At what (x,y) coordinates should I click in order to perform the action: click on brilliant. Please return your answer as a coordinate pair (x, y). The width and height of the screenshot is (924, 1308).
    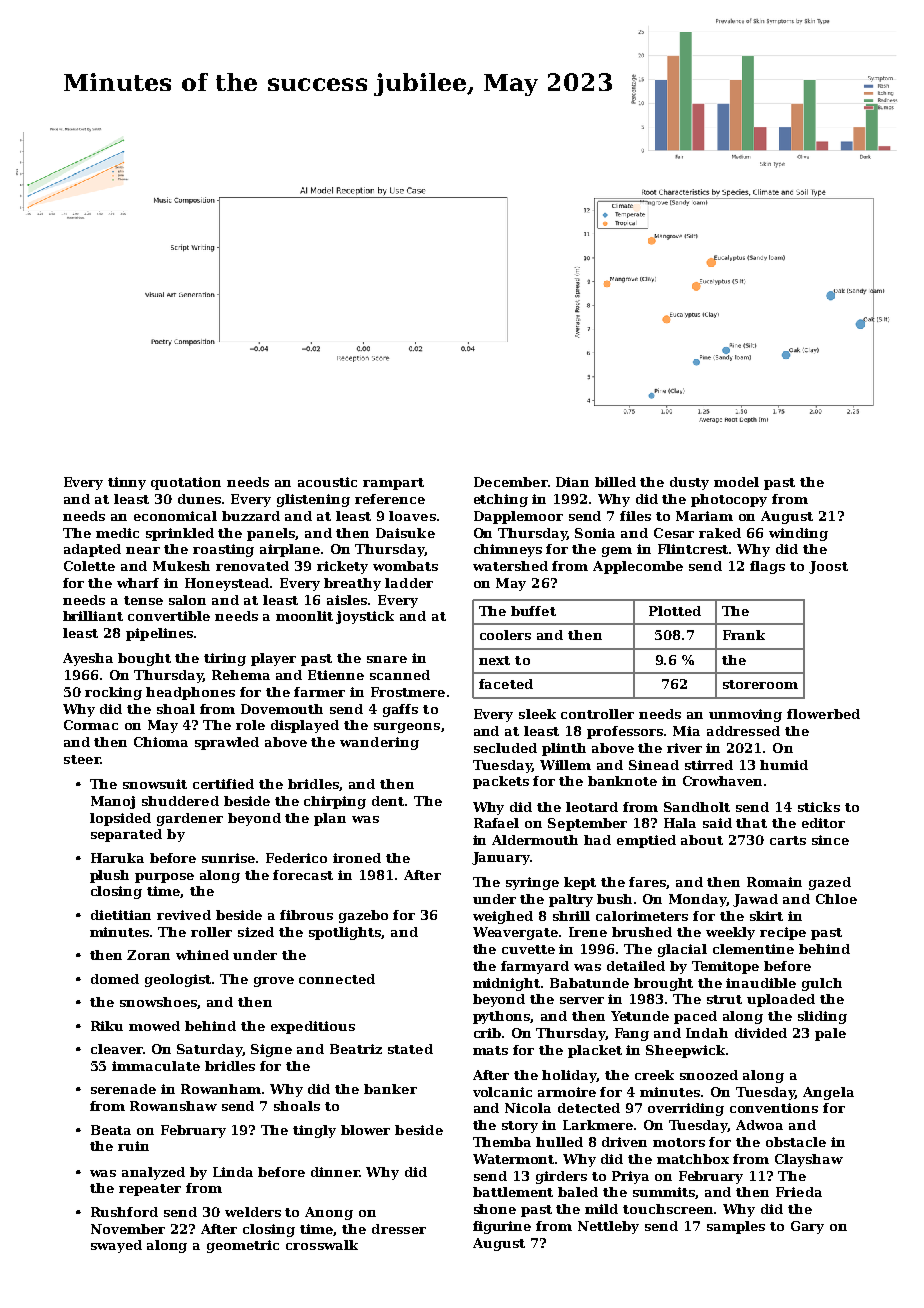
    Looking at the image, I should click on (93, 616).
